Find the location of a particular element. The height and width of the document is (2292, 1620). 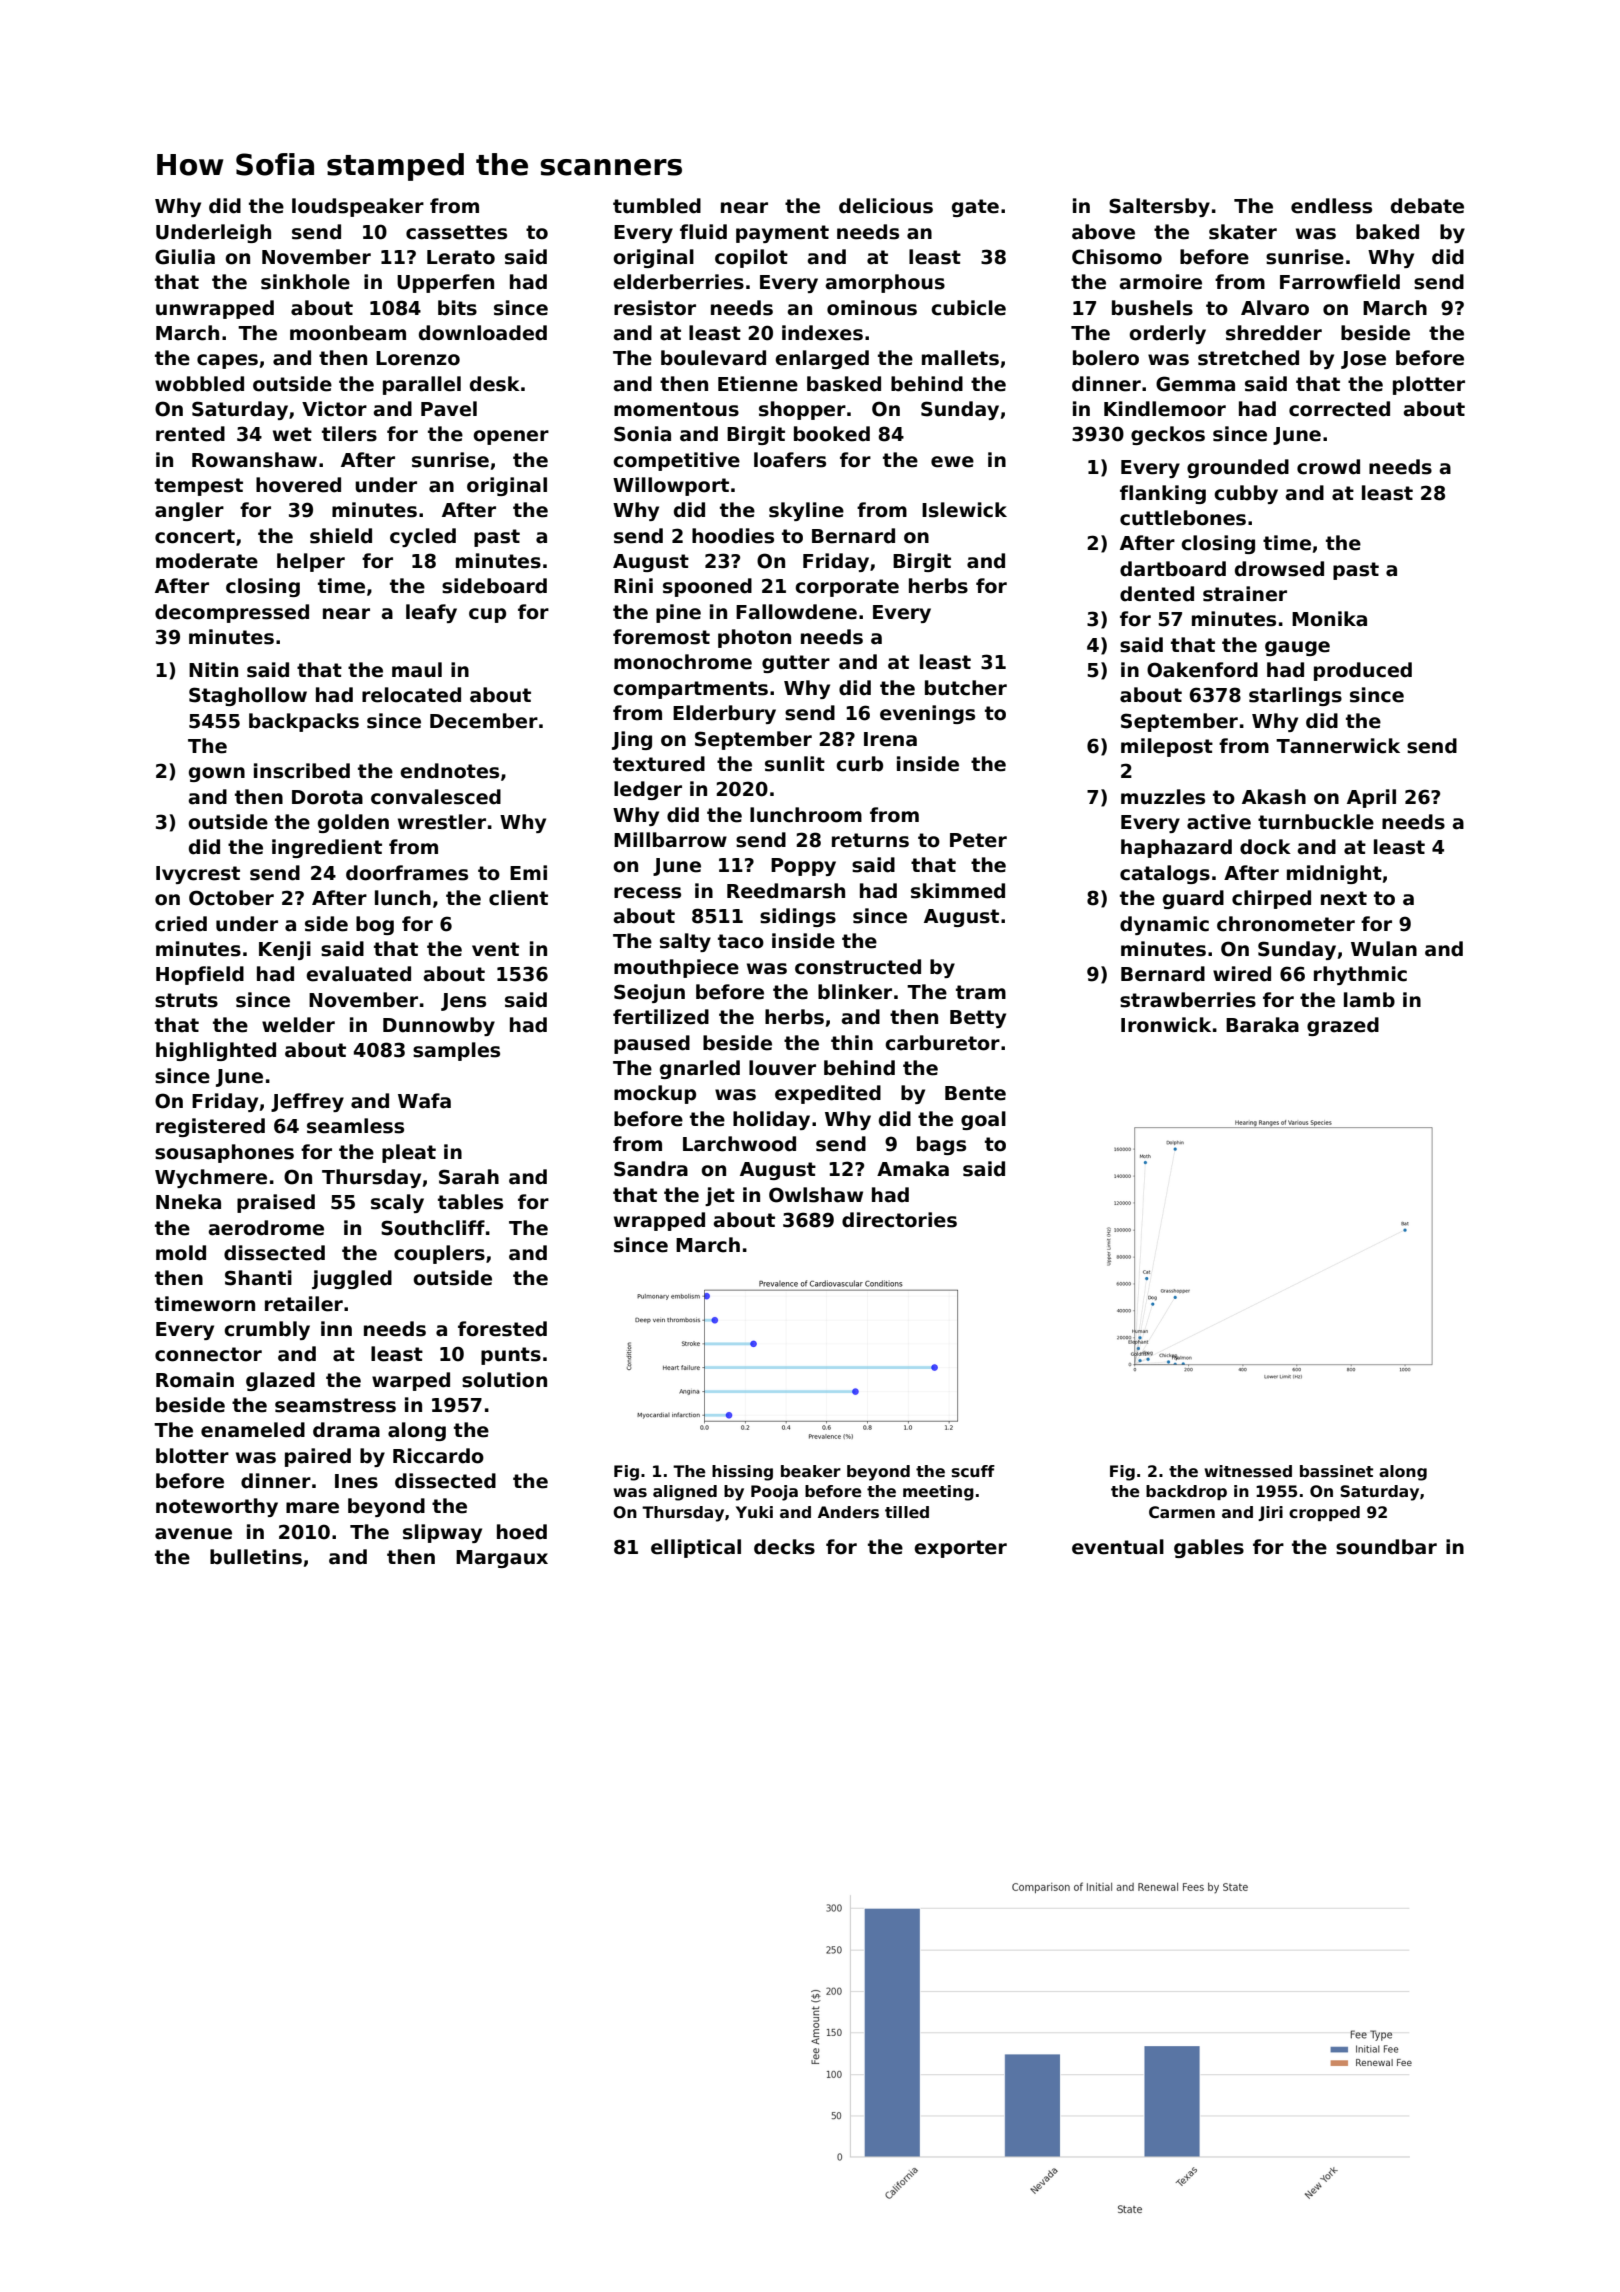

boulevard is located at coordinates (713, 358).
